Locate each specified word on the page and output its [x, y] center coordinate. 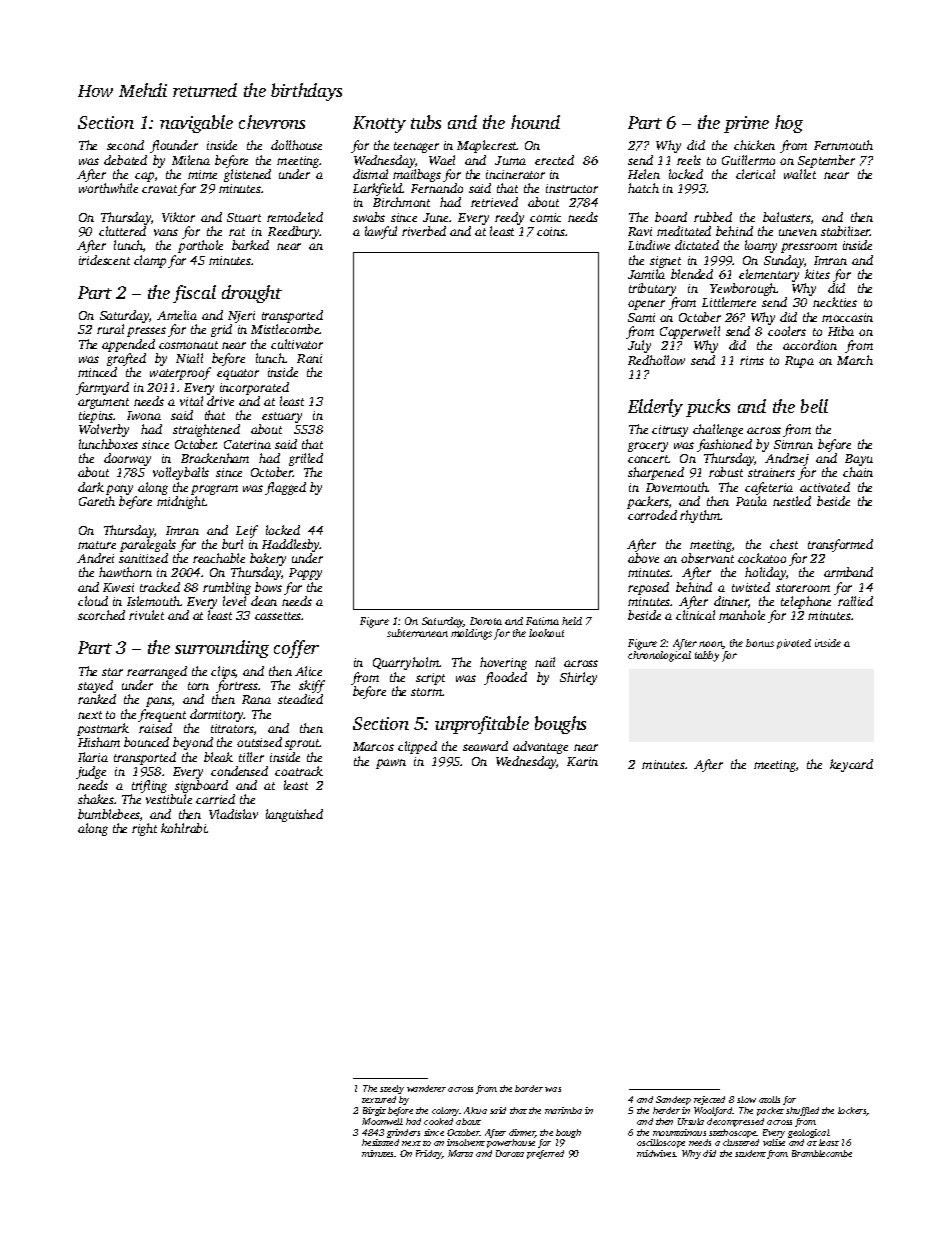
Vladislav [233, 814]
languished [294, 815]
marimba [563, 1110]
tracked [160, 587]
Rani [309, 358]
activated [825, 487]
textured [379, 1099]
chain [858, 472]
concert [648, 459]
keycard [851, 765]
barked [250, 245]
